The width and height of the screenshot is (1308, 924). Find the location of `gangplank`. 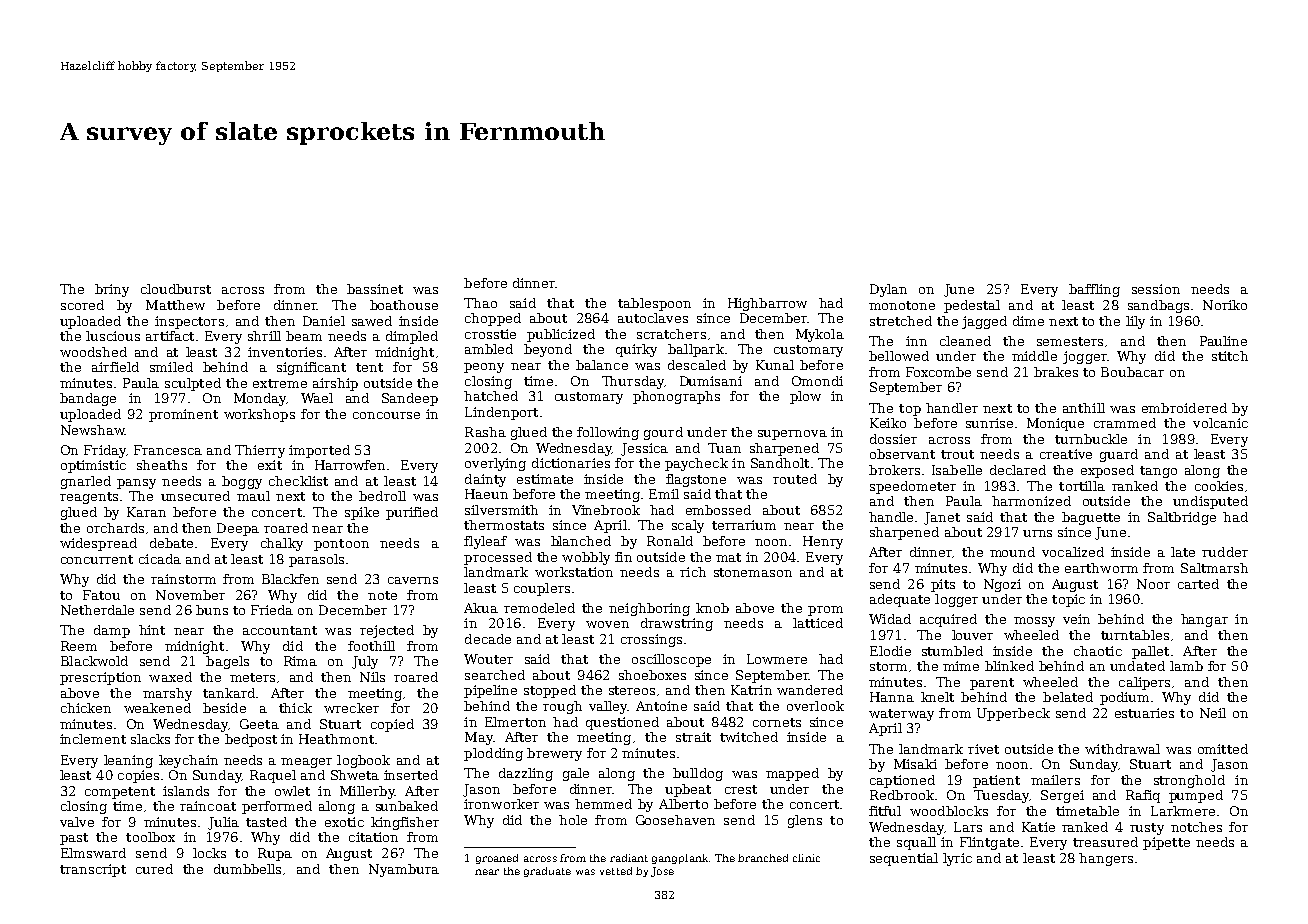

gangplank is located at coordinates (680, 859).
